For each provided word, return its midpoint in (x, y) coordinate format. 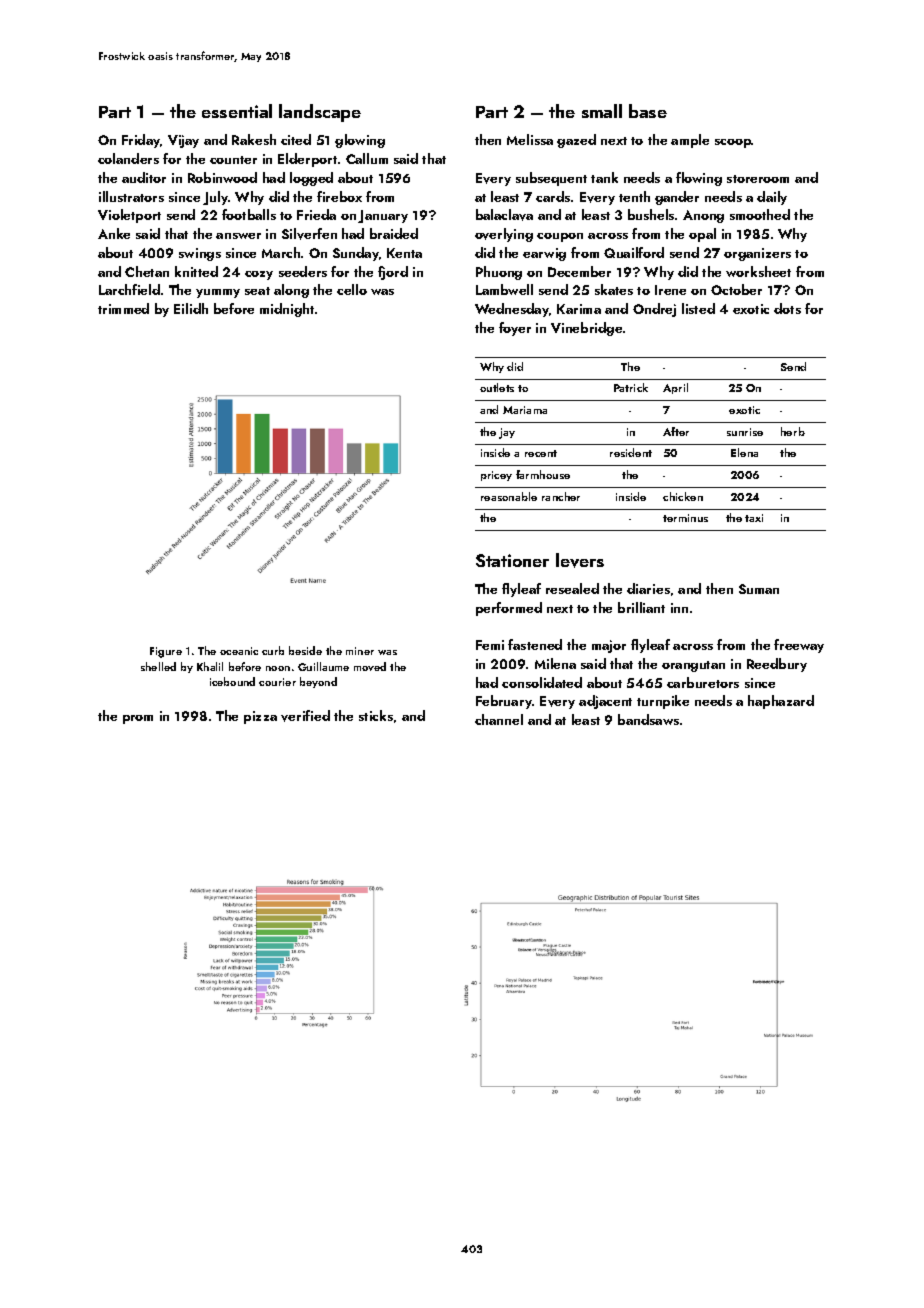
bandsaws (648, 719)
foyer (515, 329)
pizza (260, 717)
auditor (144, 177)
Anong (703, 216)
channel (499, 719)
